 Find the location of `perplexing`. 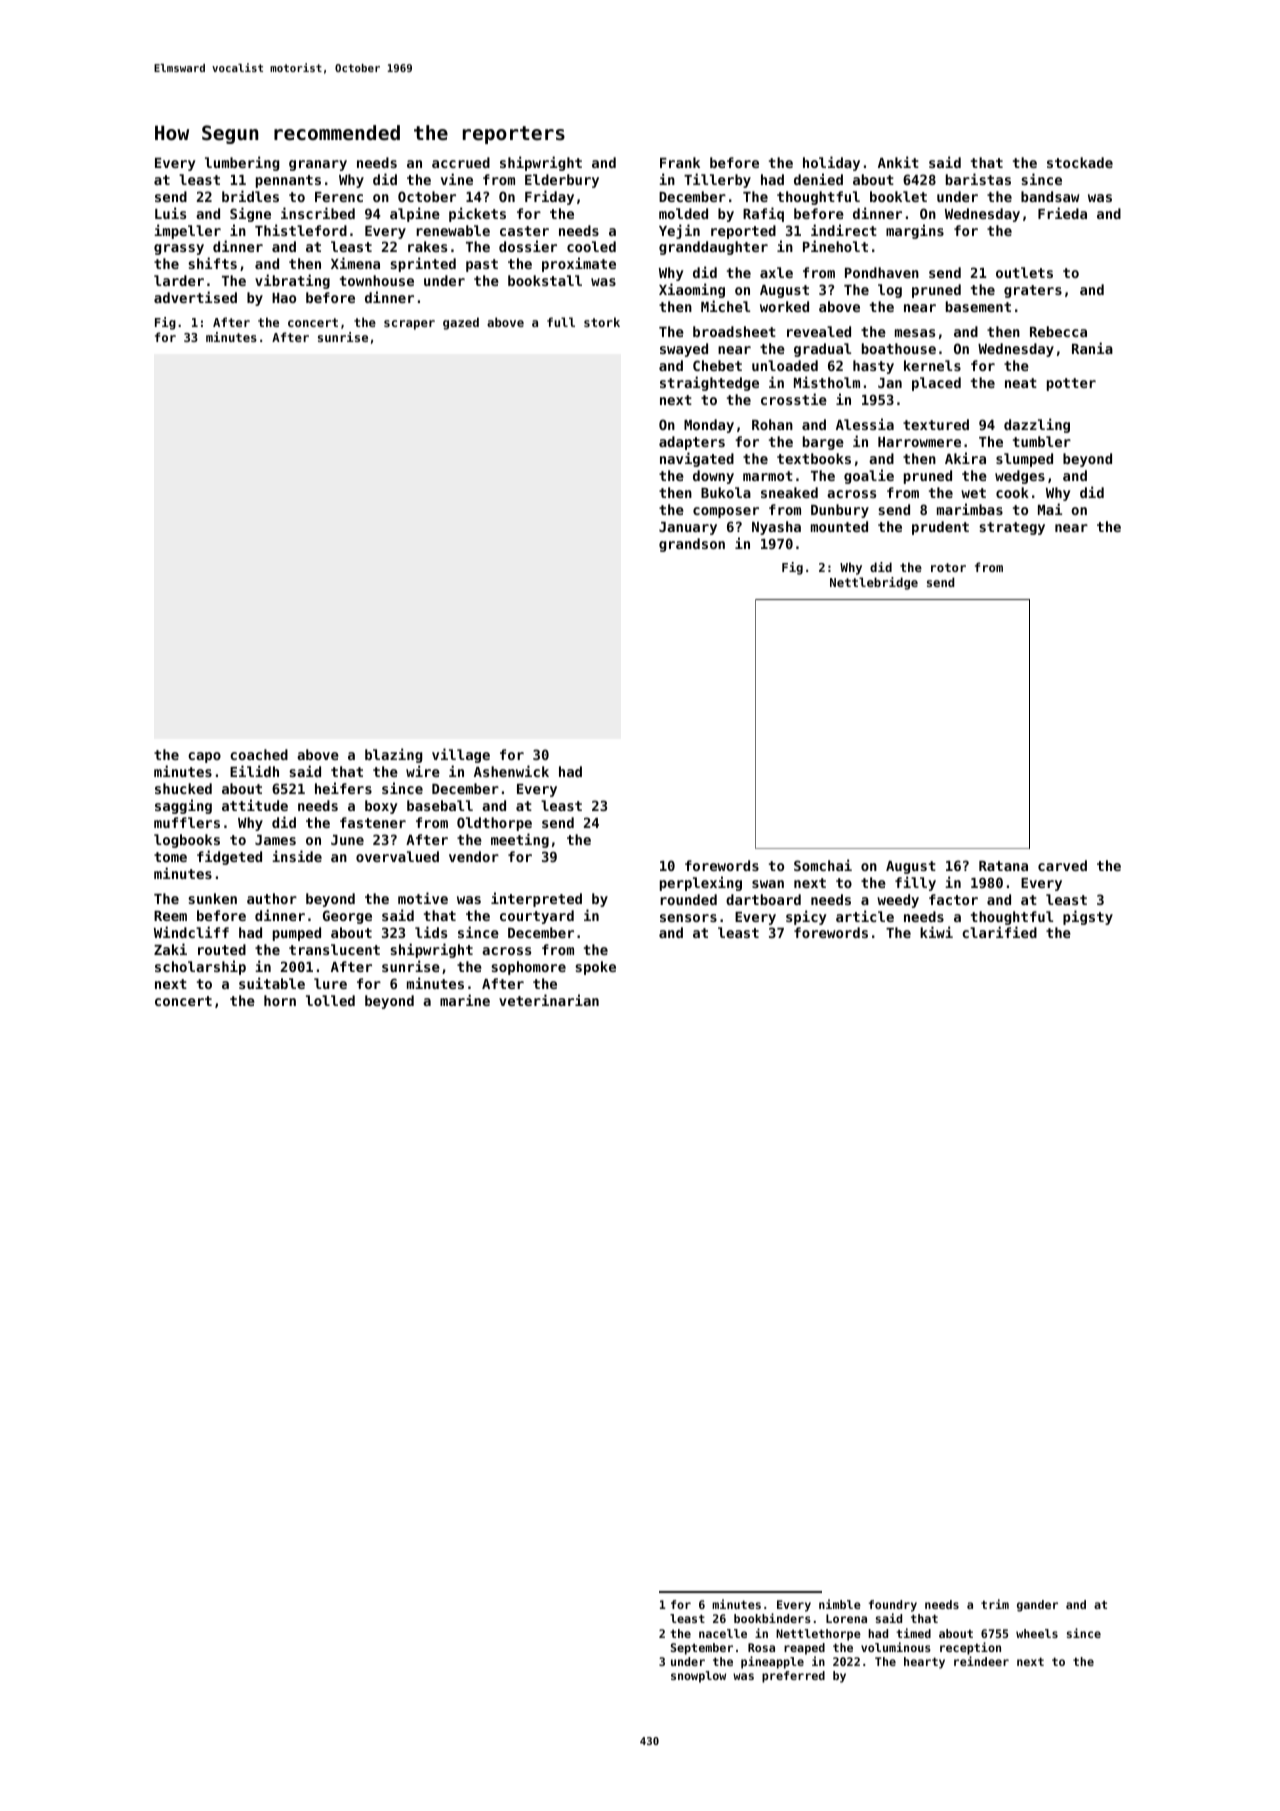

perplexing is located at coordinates (701, 883).
